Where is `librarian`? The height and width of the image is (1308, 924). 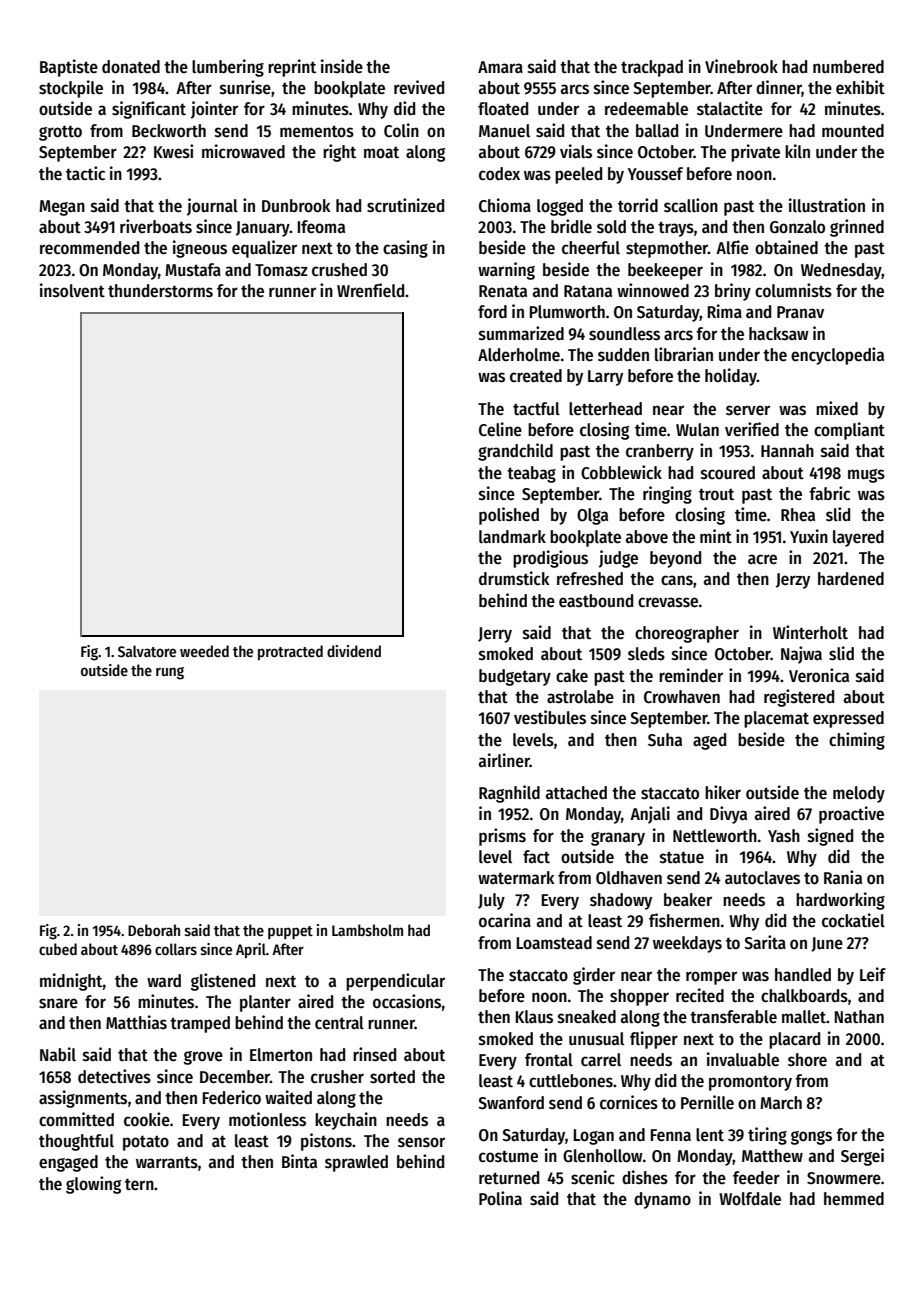 librarian is located at coordinates (684, 354).
